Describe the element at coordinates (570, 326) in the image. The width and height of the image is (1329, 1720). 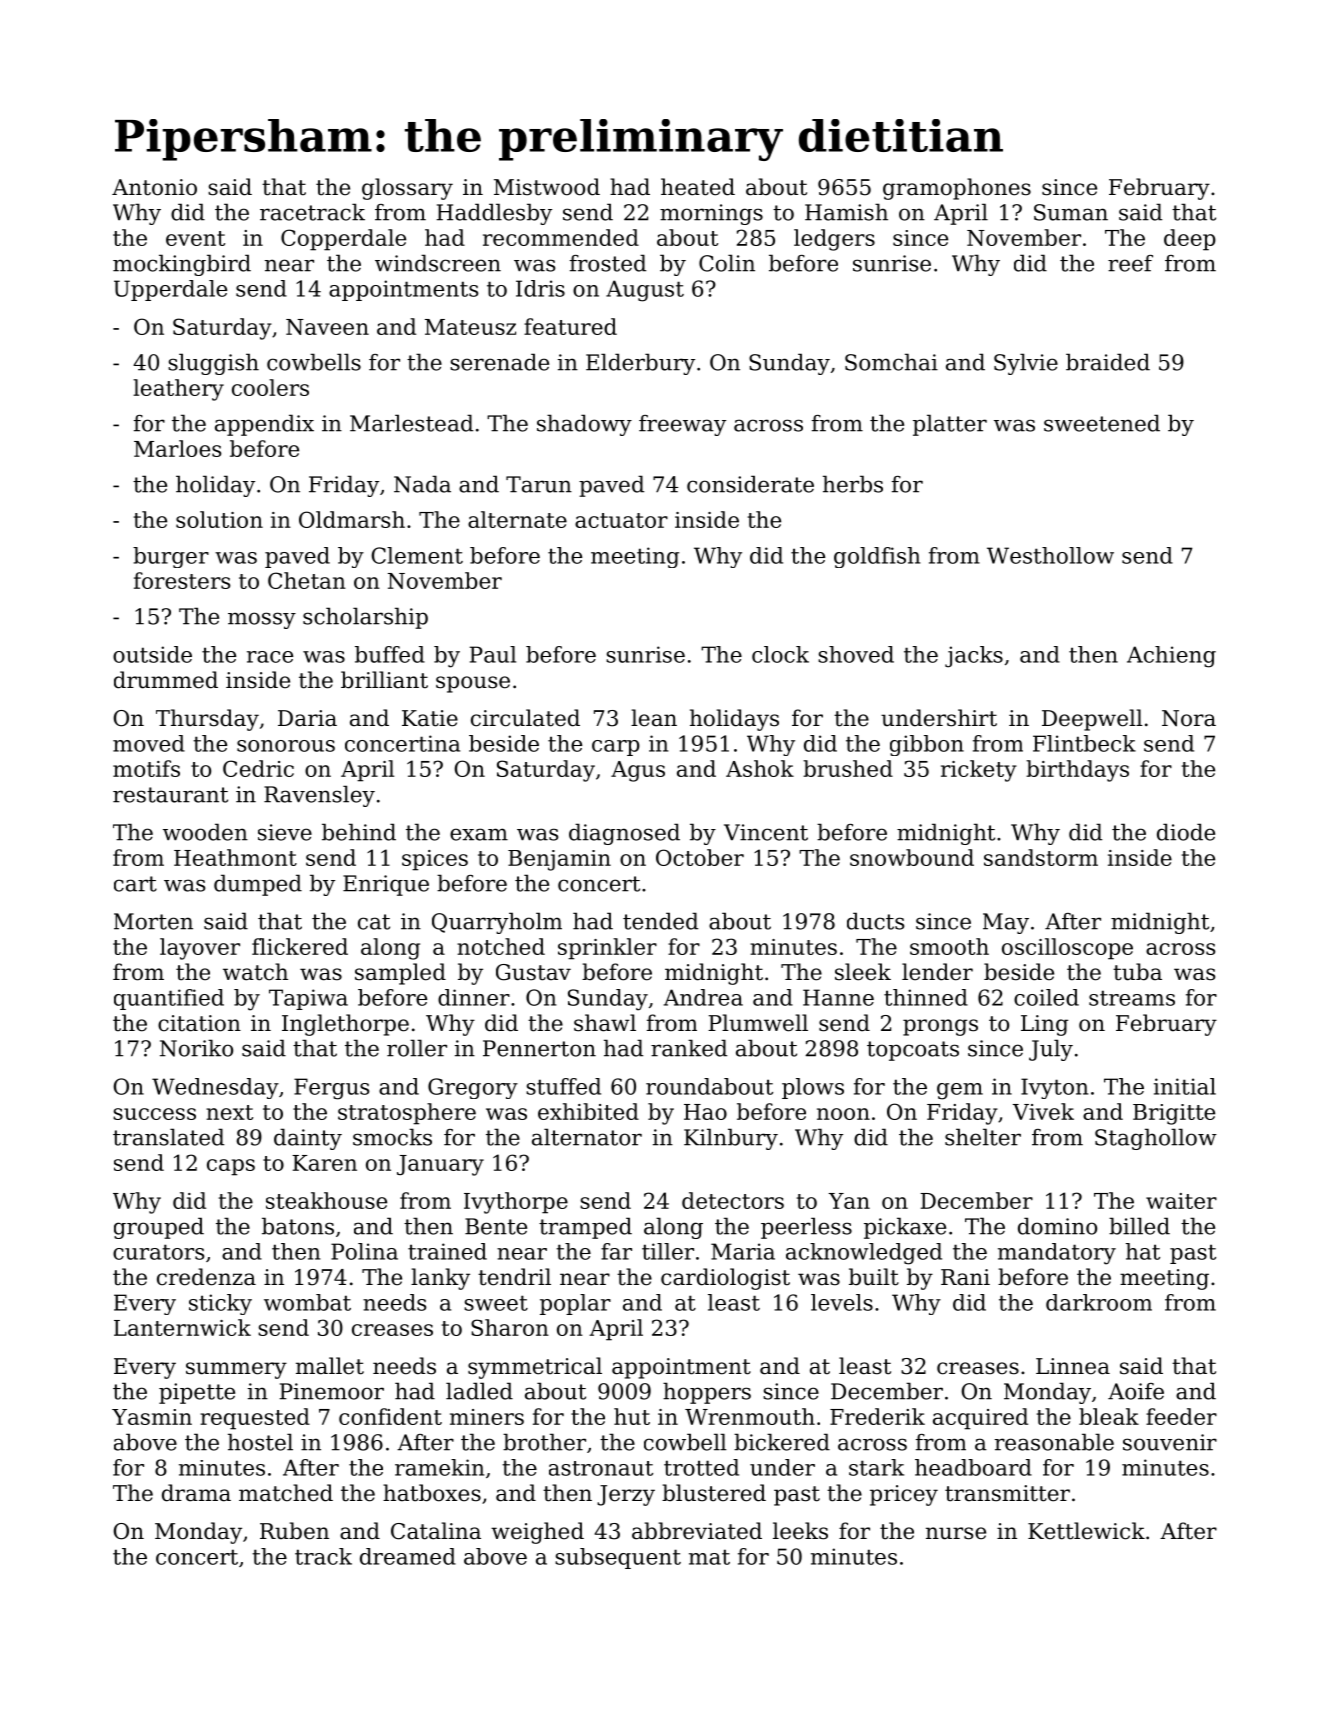
I see `featured` at that location.
